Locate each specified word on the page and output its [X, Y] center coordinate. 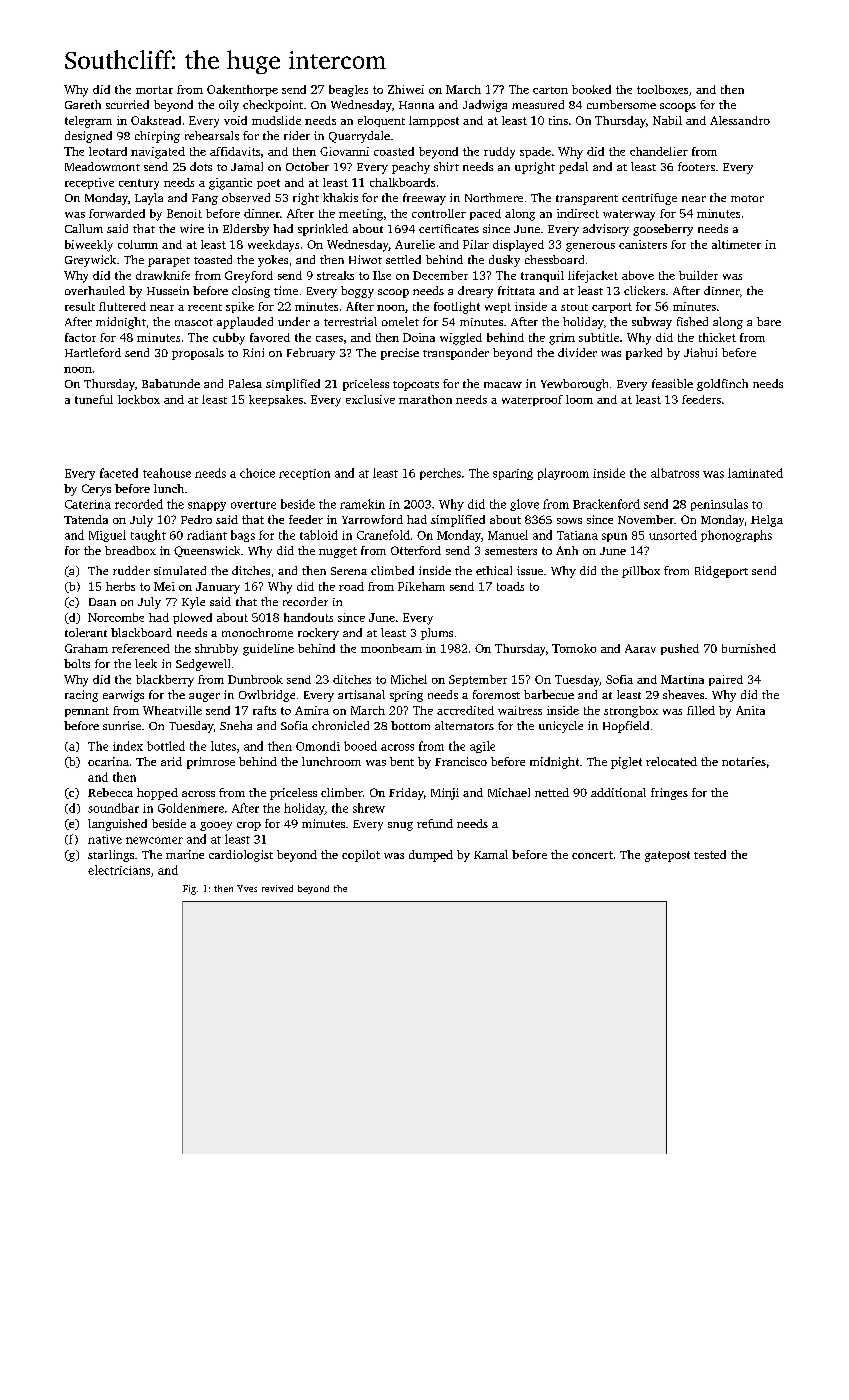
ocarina [108, 761]
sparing [513, 474]
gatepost [667, 856]
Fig [189, 890]
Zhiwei [406, 89]
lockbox [139, 399]
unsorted [673, 535]
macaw [503, 385]
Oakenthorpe [242, 90]
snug [400, 826]
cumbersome [621, 104]
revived [277, 888]
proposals [198, 354]
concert [592, 855]
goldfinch [722, 385]
